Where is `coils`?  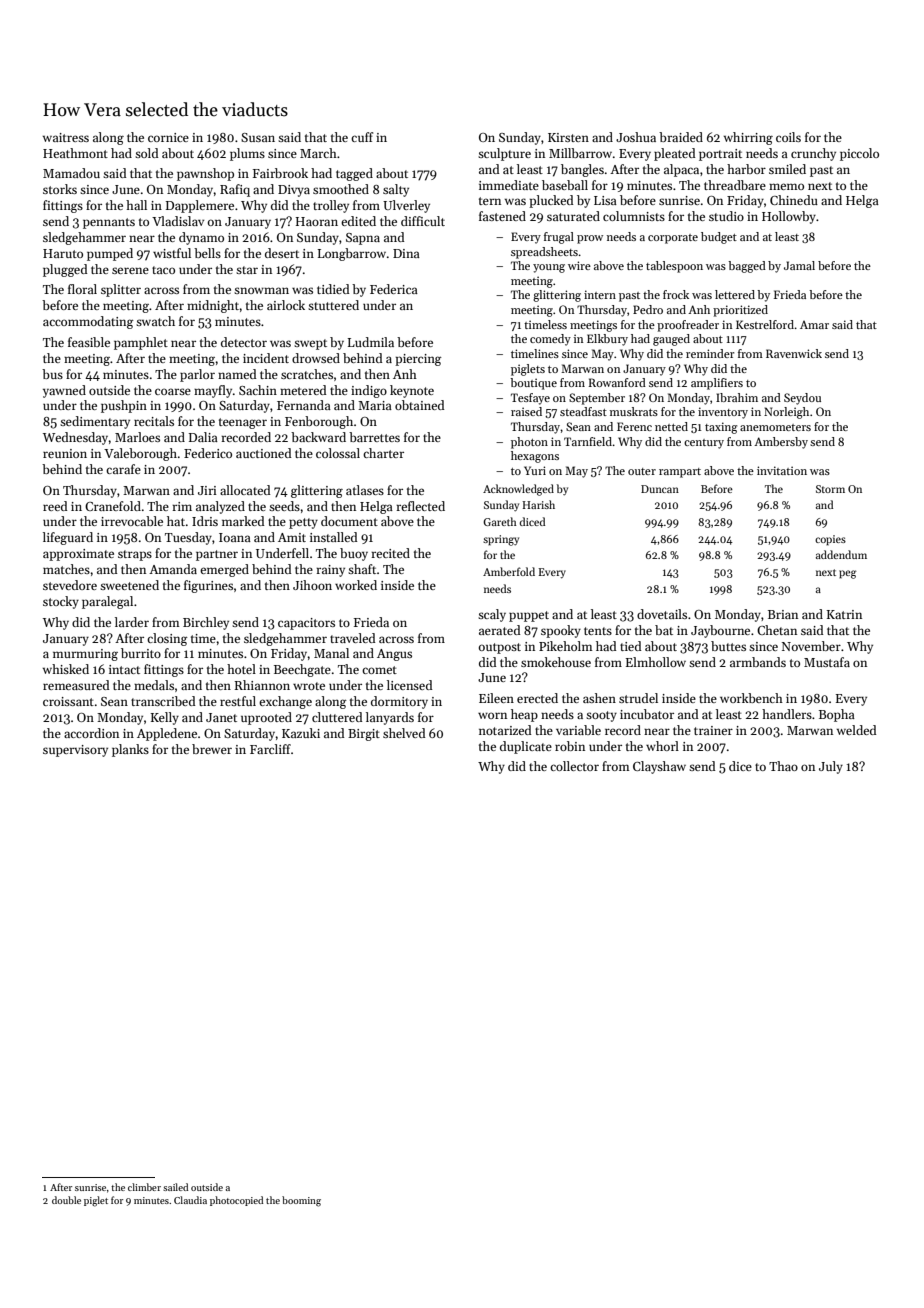
coils is located at coordinates (788, 137).
